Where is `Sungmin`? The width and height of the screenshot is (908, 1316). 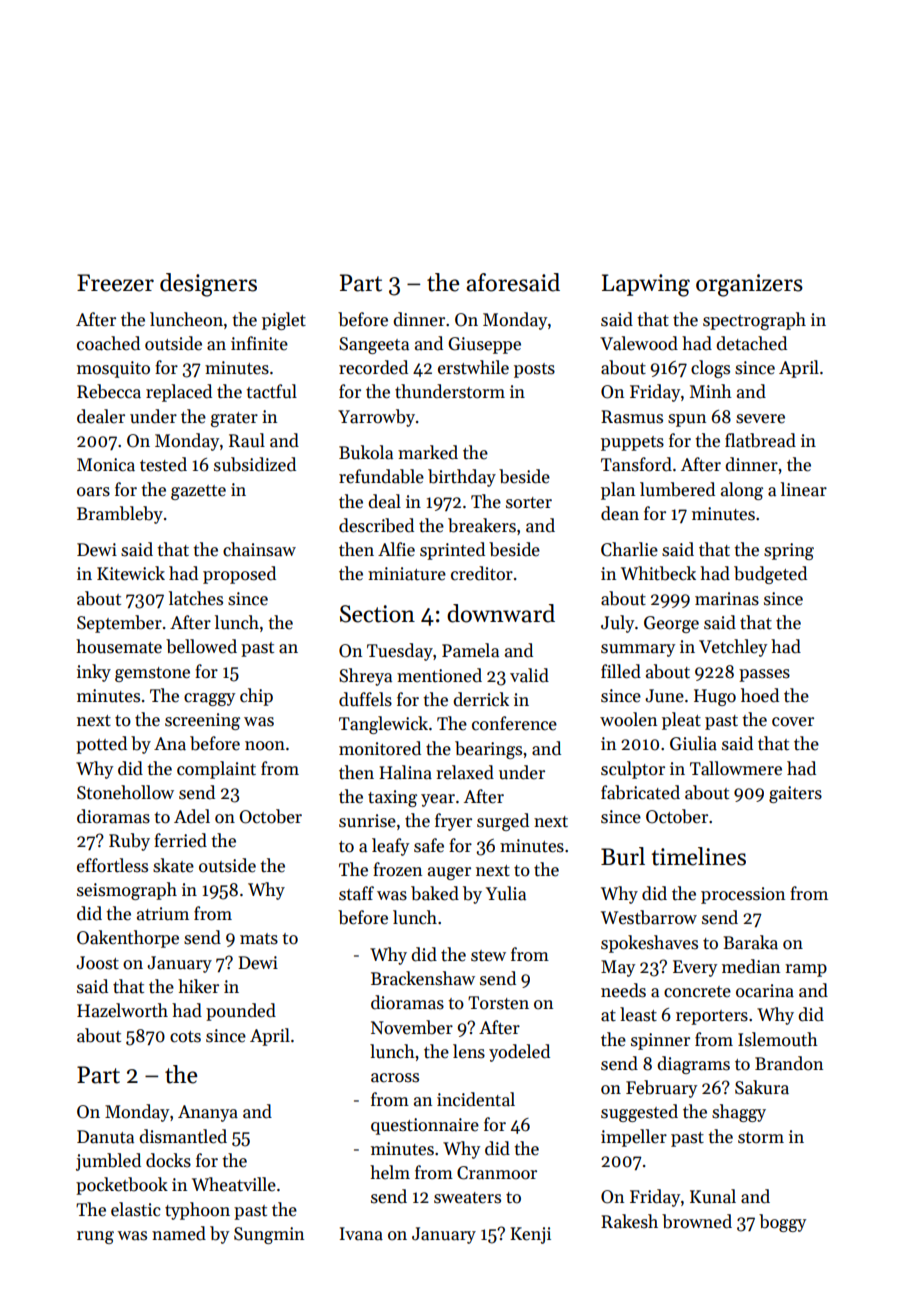 Sungmin is located at coordinates (269, 1235).
